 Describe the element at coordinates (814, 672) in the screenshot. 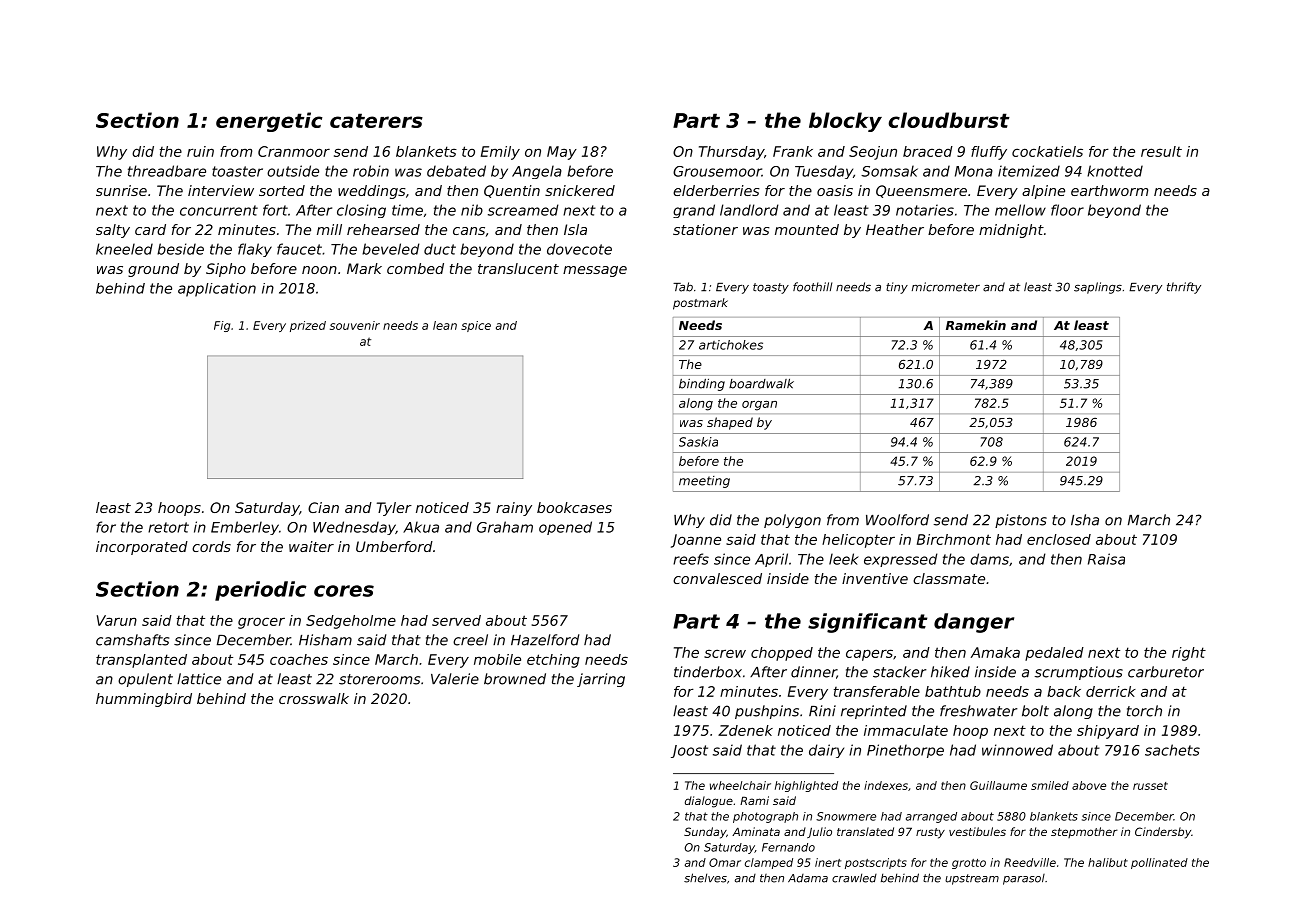

I see `dinner` at that location.
